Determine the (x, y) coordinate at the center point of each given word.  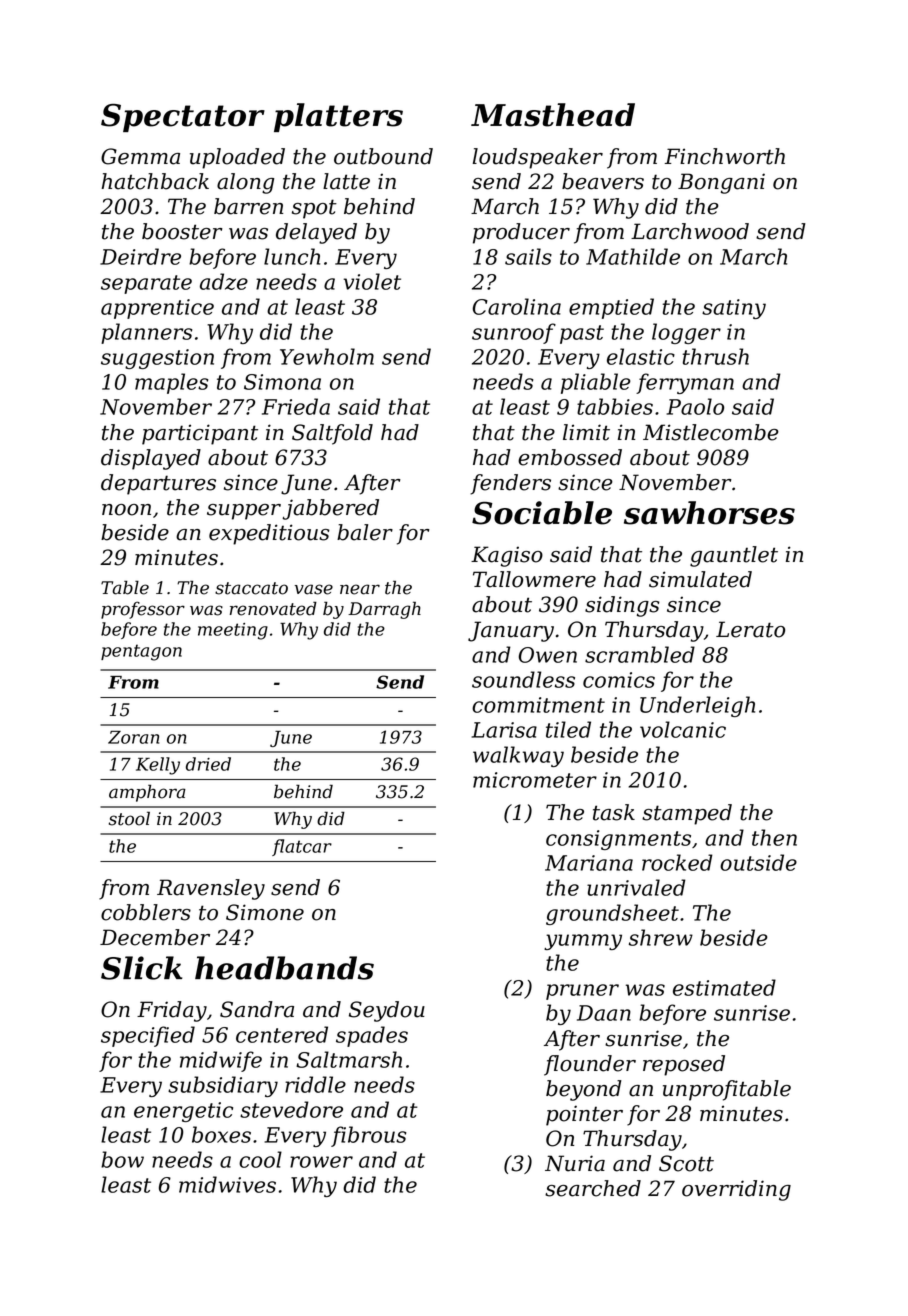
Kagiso (507, 556)
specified (148, 1036)
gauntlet (734, 556)
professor (143, 610)
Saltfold (332, 434)
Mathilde (633, 256)
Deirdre (140, 256)
